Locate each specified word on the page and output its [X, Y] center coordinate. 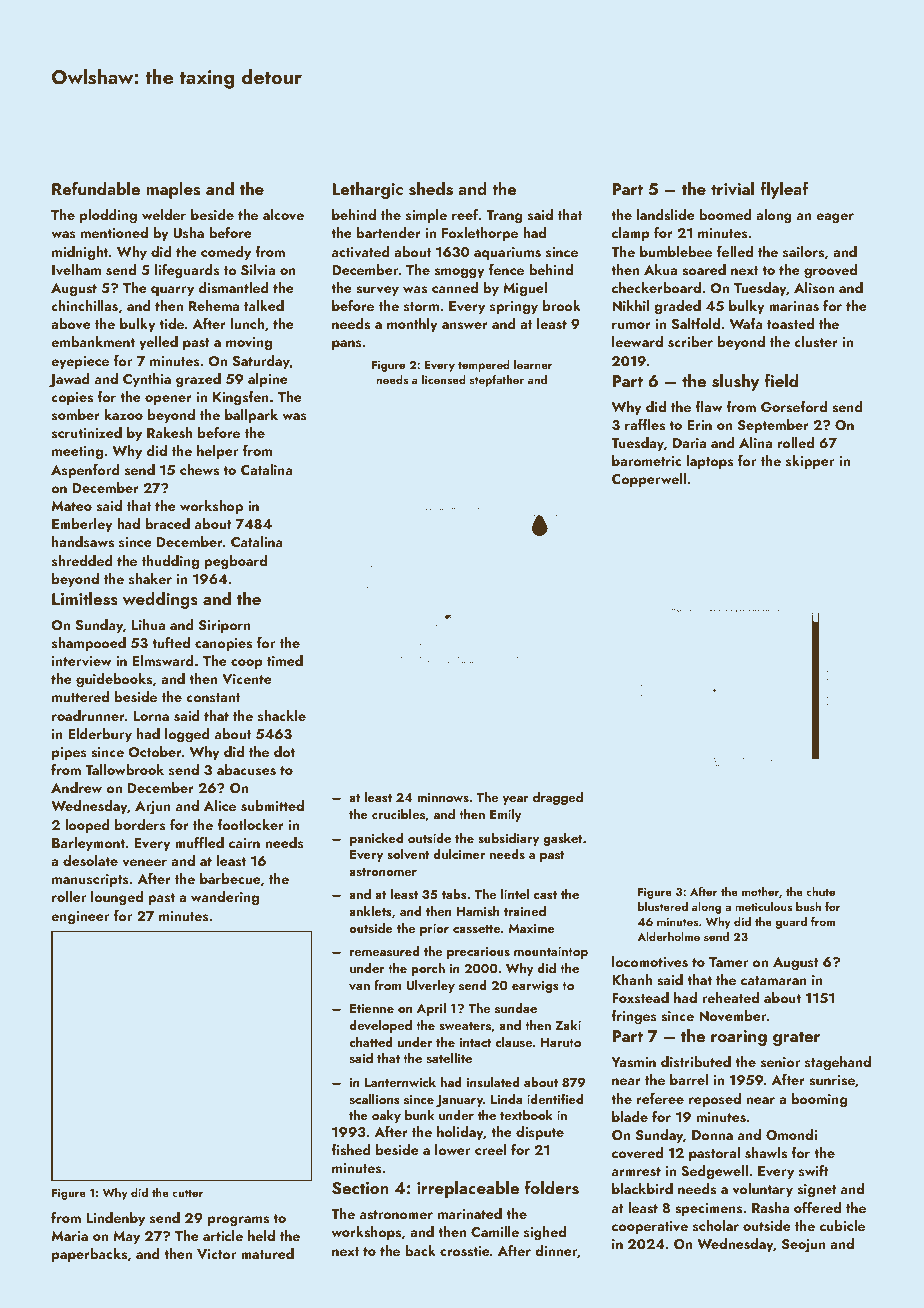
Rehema [214, 305]
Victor [216, 1254]
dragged [558, 798]
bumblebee [676, 251]
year [515, 800]
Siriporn [225, 626]
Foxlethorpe [480, 234]
